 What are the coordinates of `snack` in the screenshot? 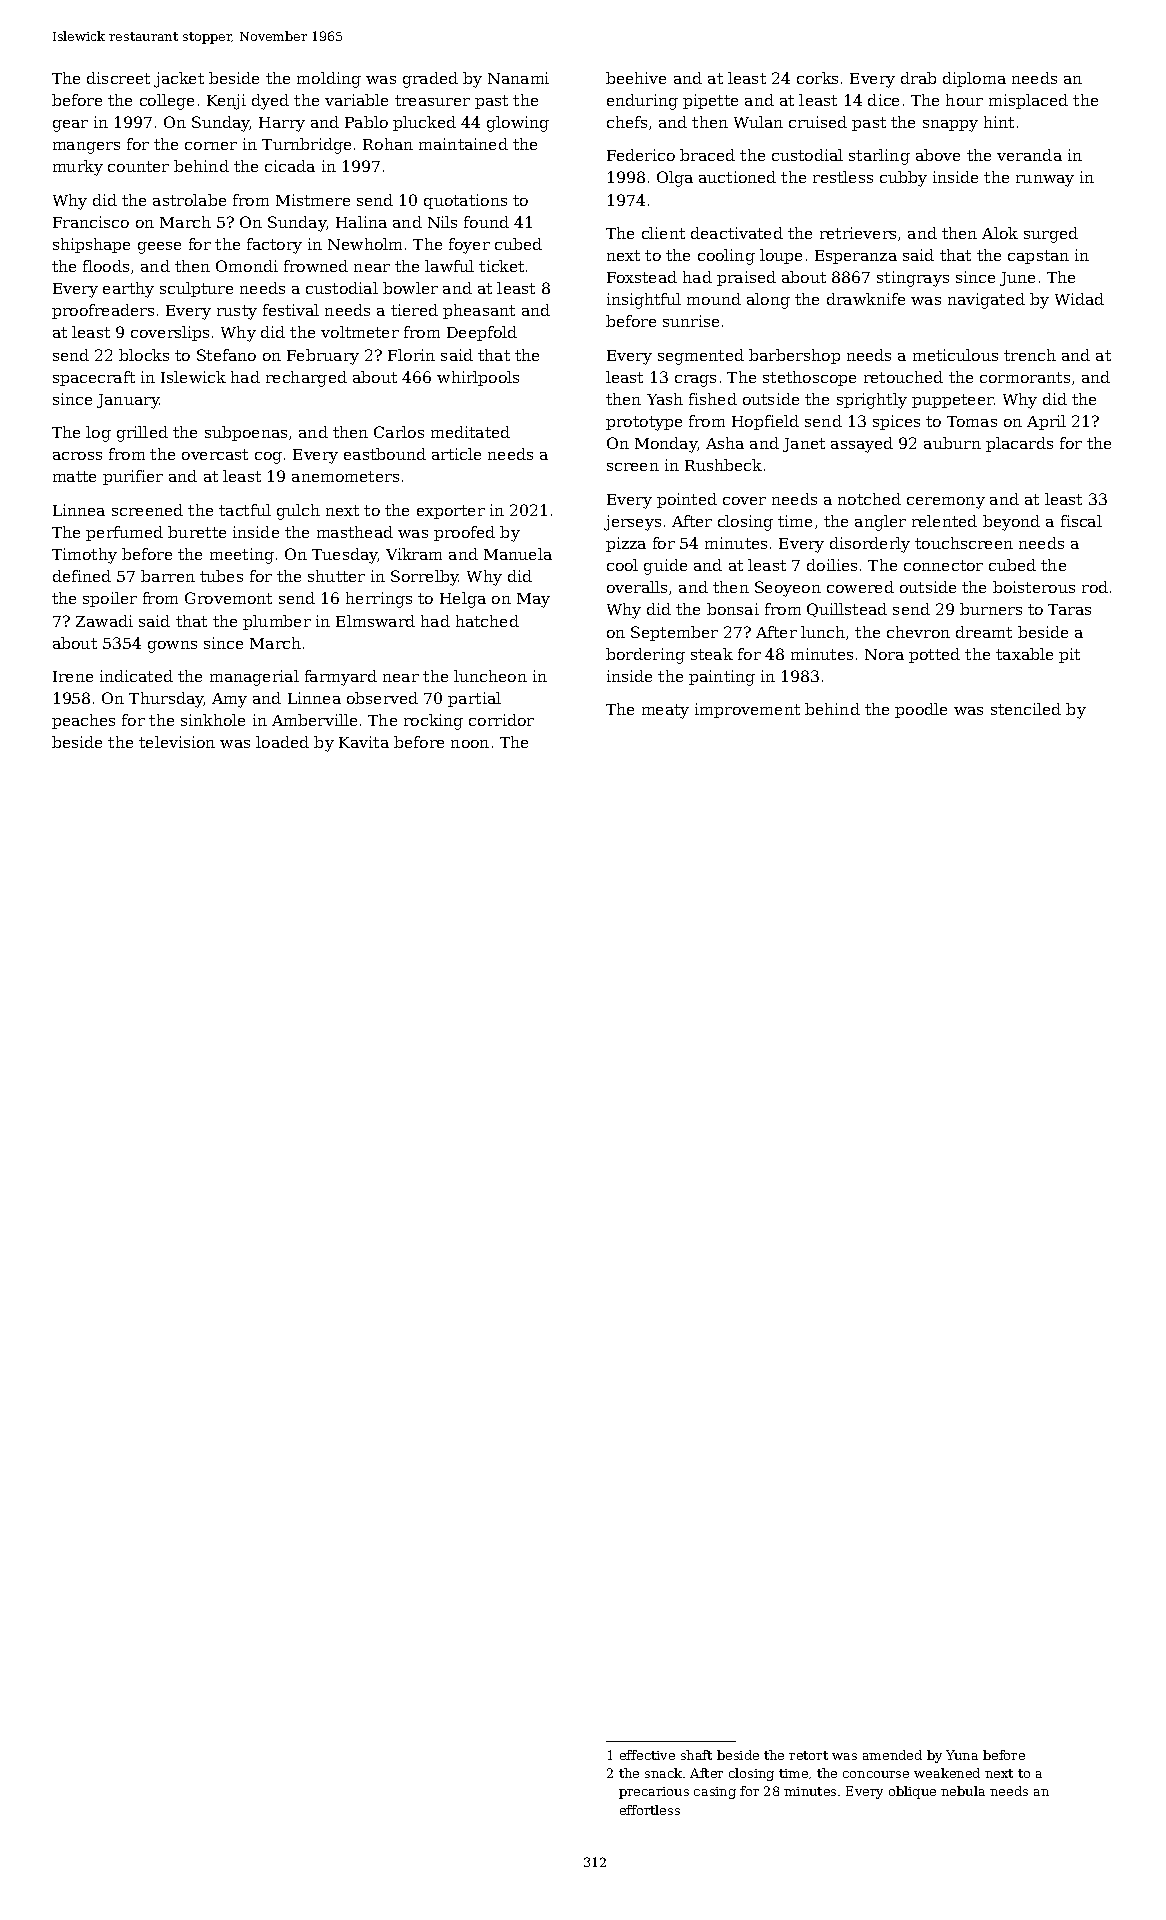 It's located at (663, 1773).
